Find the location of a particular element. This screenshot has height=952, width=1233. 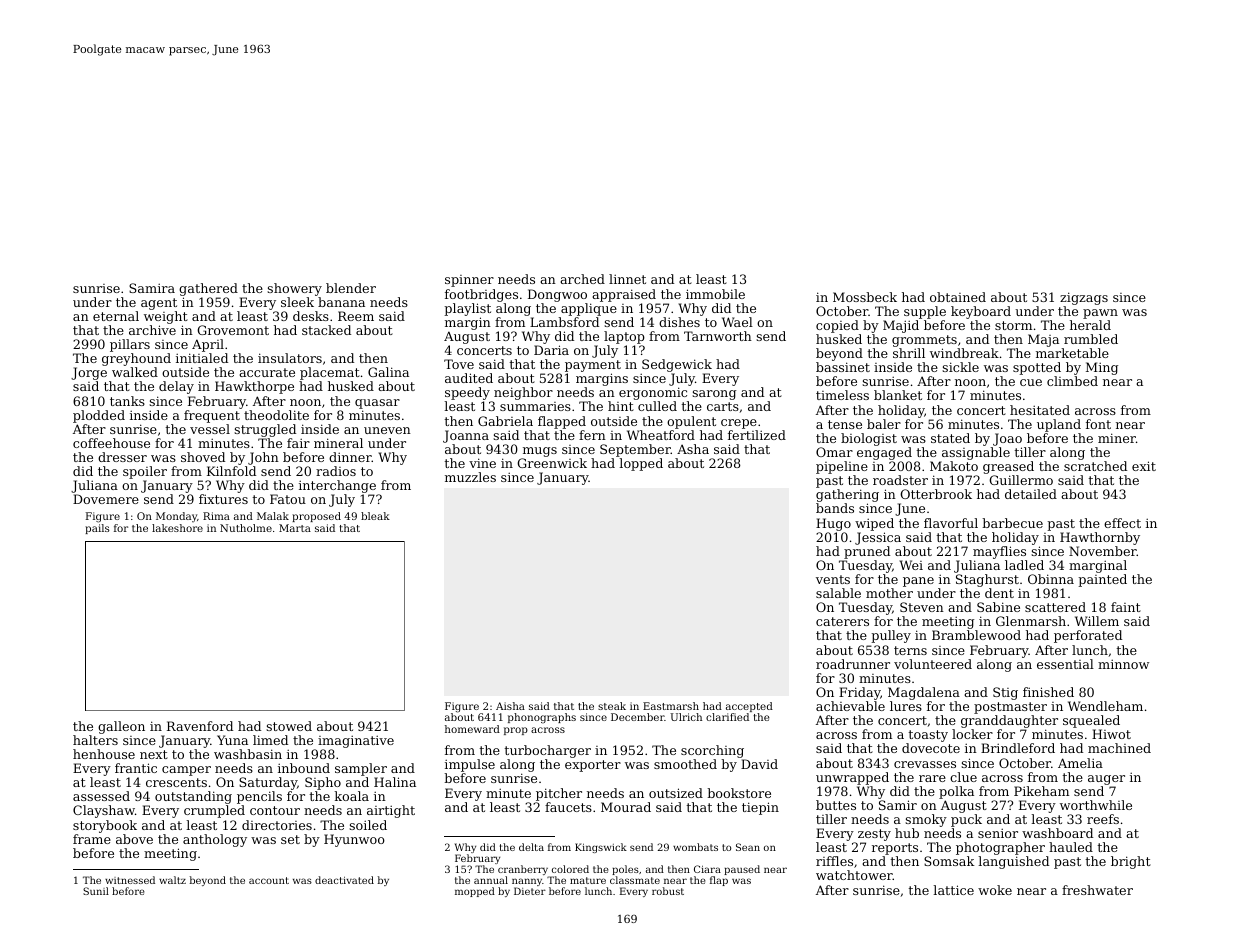

limed is located at coordinates (270, 740).
